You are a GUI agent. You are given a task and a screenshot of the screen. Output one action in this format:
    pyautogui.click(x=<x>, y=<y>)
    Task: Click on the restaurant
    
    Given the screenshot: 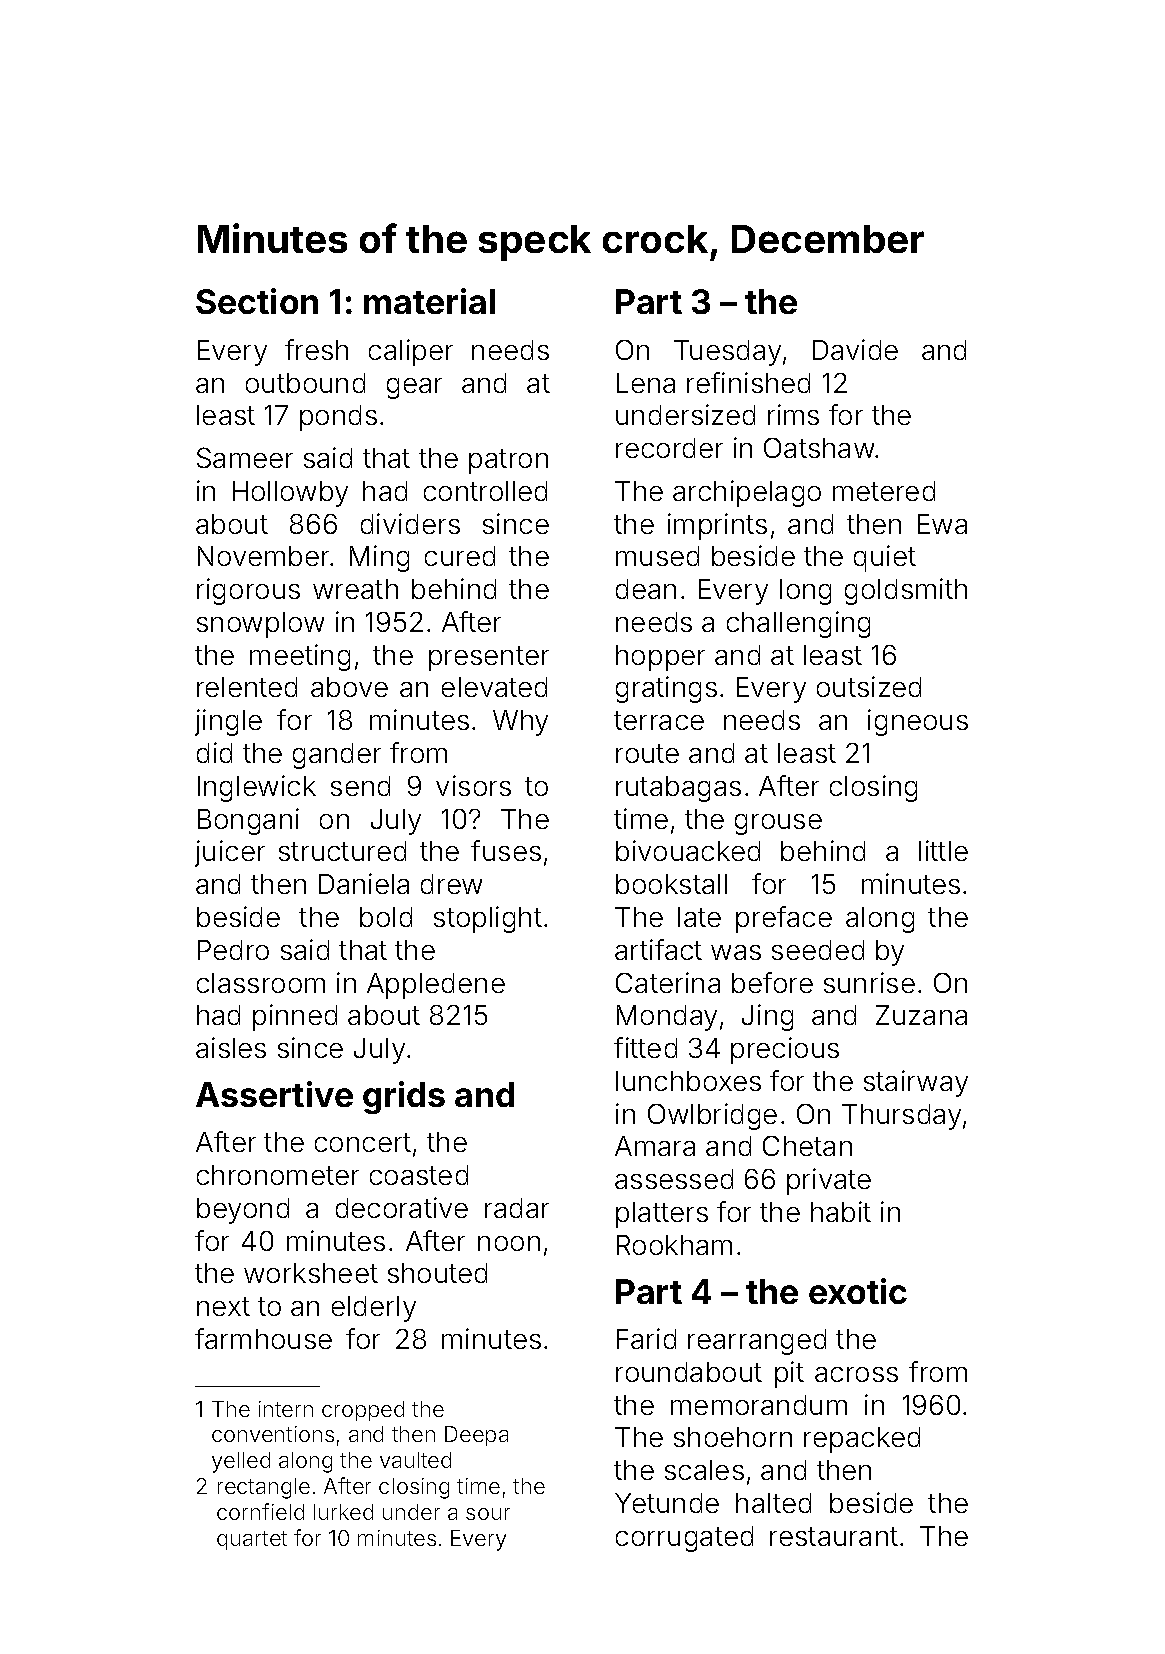 What is the action you would take?
    pyautogui.click(x=834, y=1536)
